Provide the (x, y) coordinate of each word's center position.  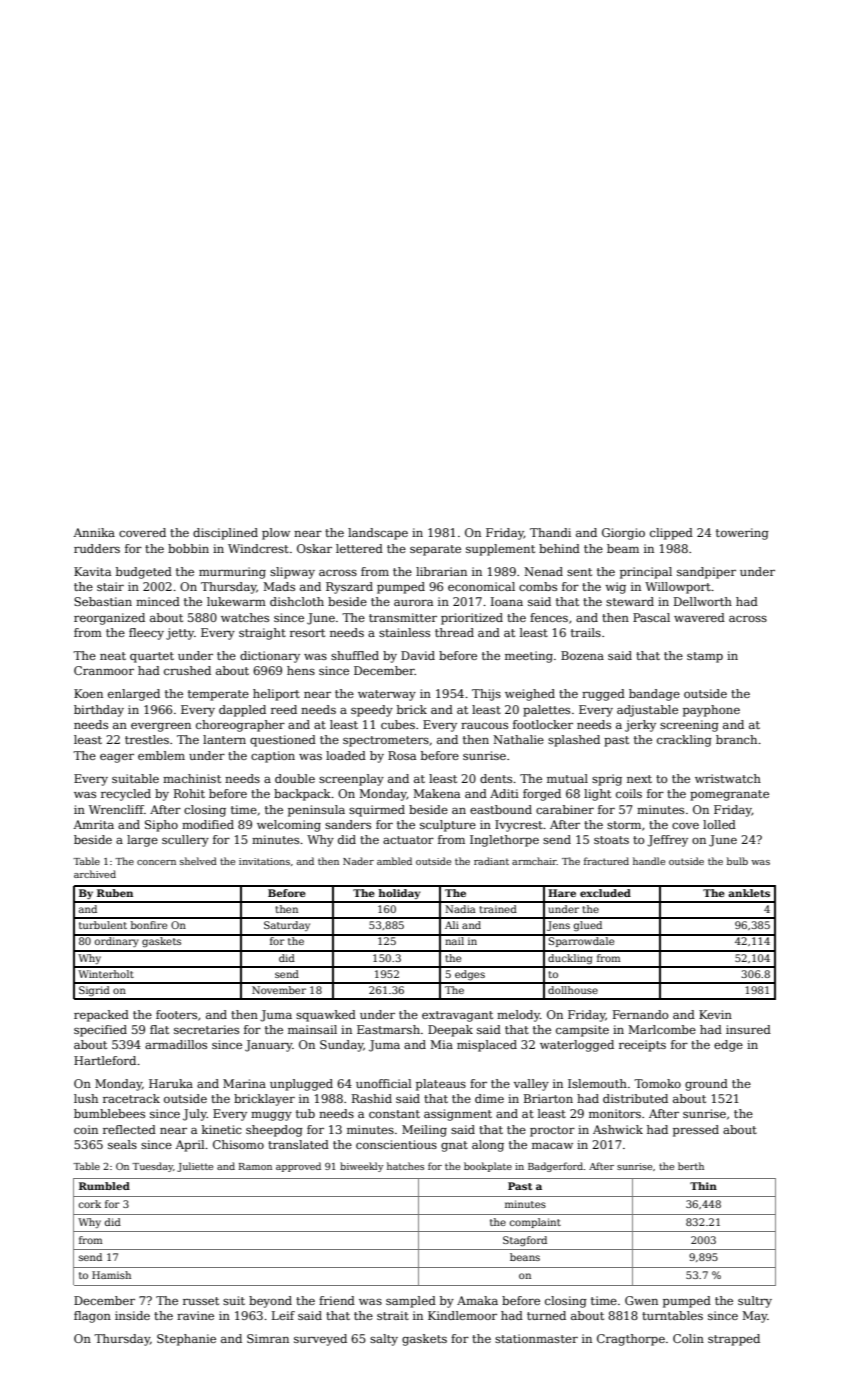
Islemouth (597, 1083)
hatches (405, 1166)
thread (454, 632)
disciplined (225, 534)
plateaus (441, 1085)
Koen (88, 693)
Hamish (111, 1275)
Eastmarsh (388, 1029)
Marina (244, 1083)
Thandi (550, 532)
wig (615, 588)
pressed (696, 1131)
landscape (378, 534)
